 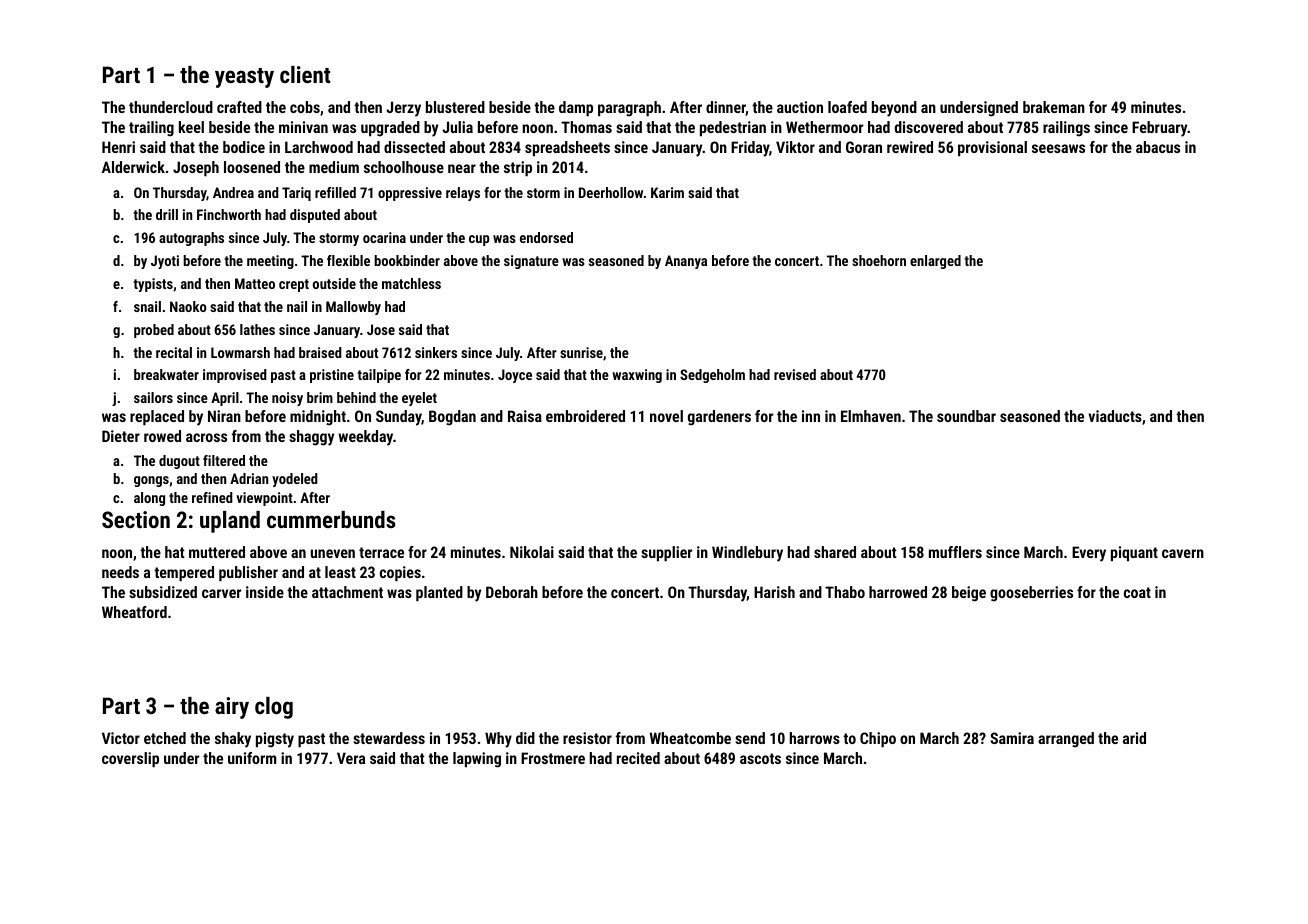 I want to click on typists, so click(x=153, y=285).
